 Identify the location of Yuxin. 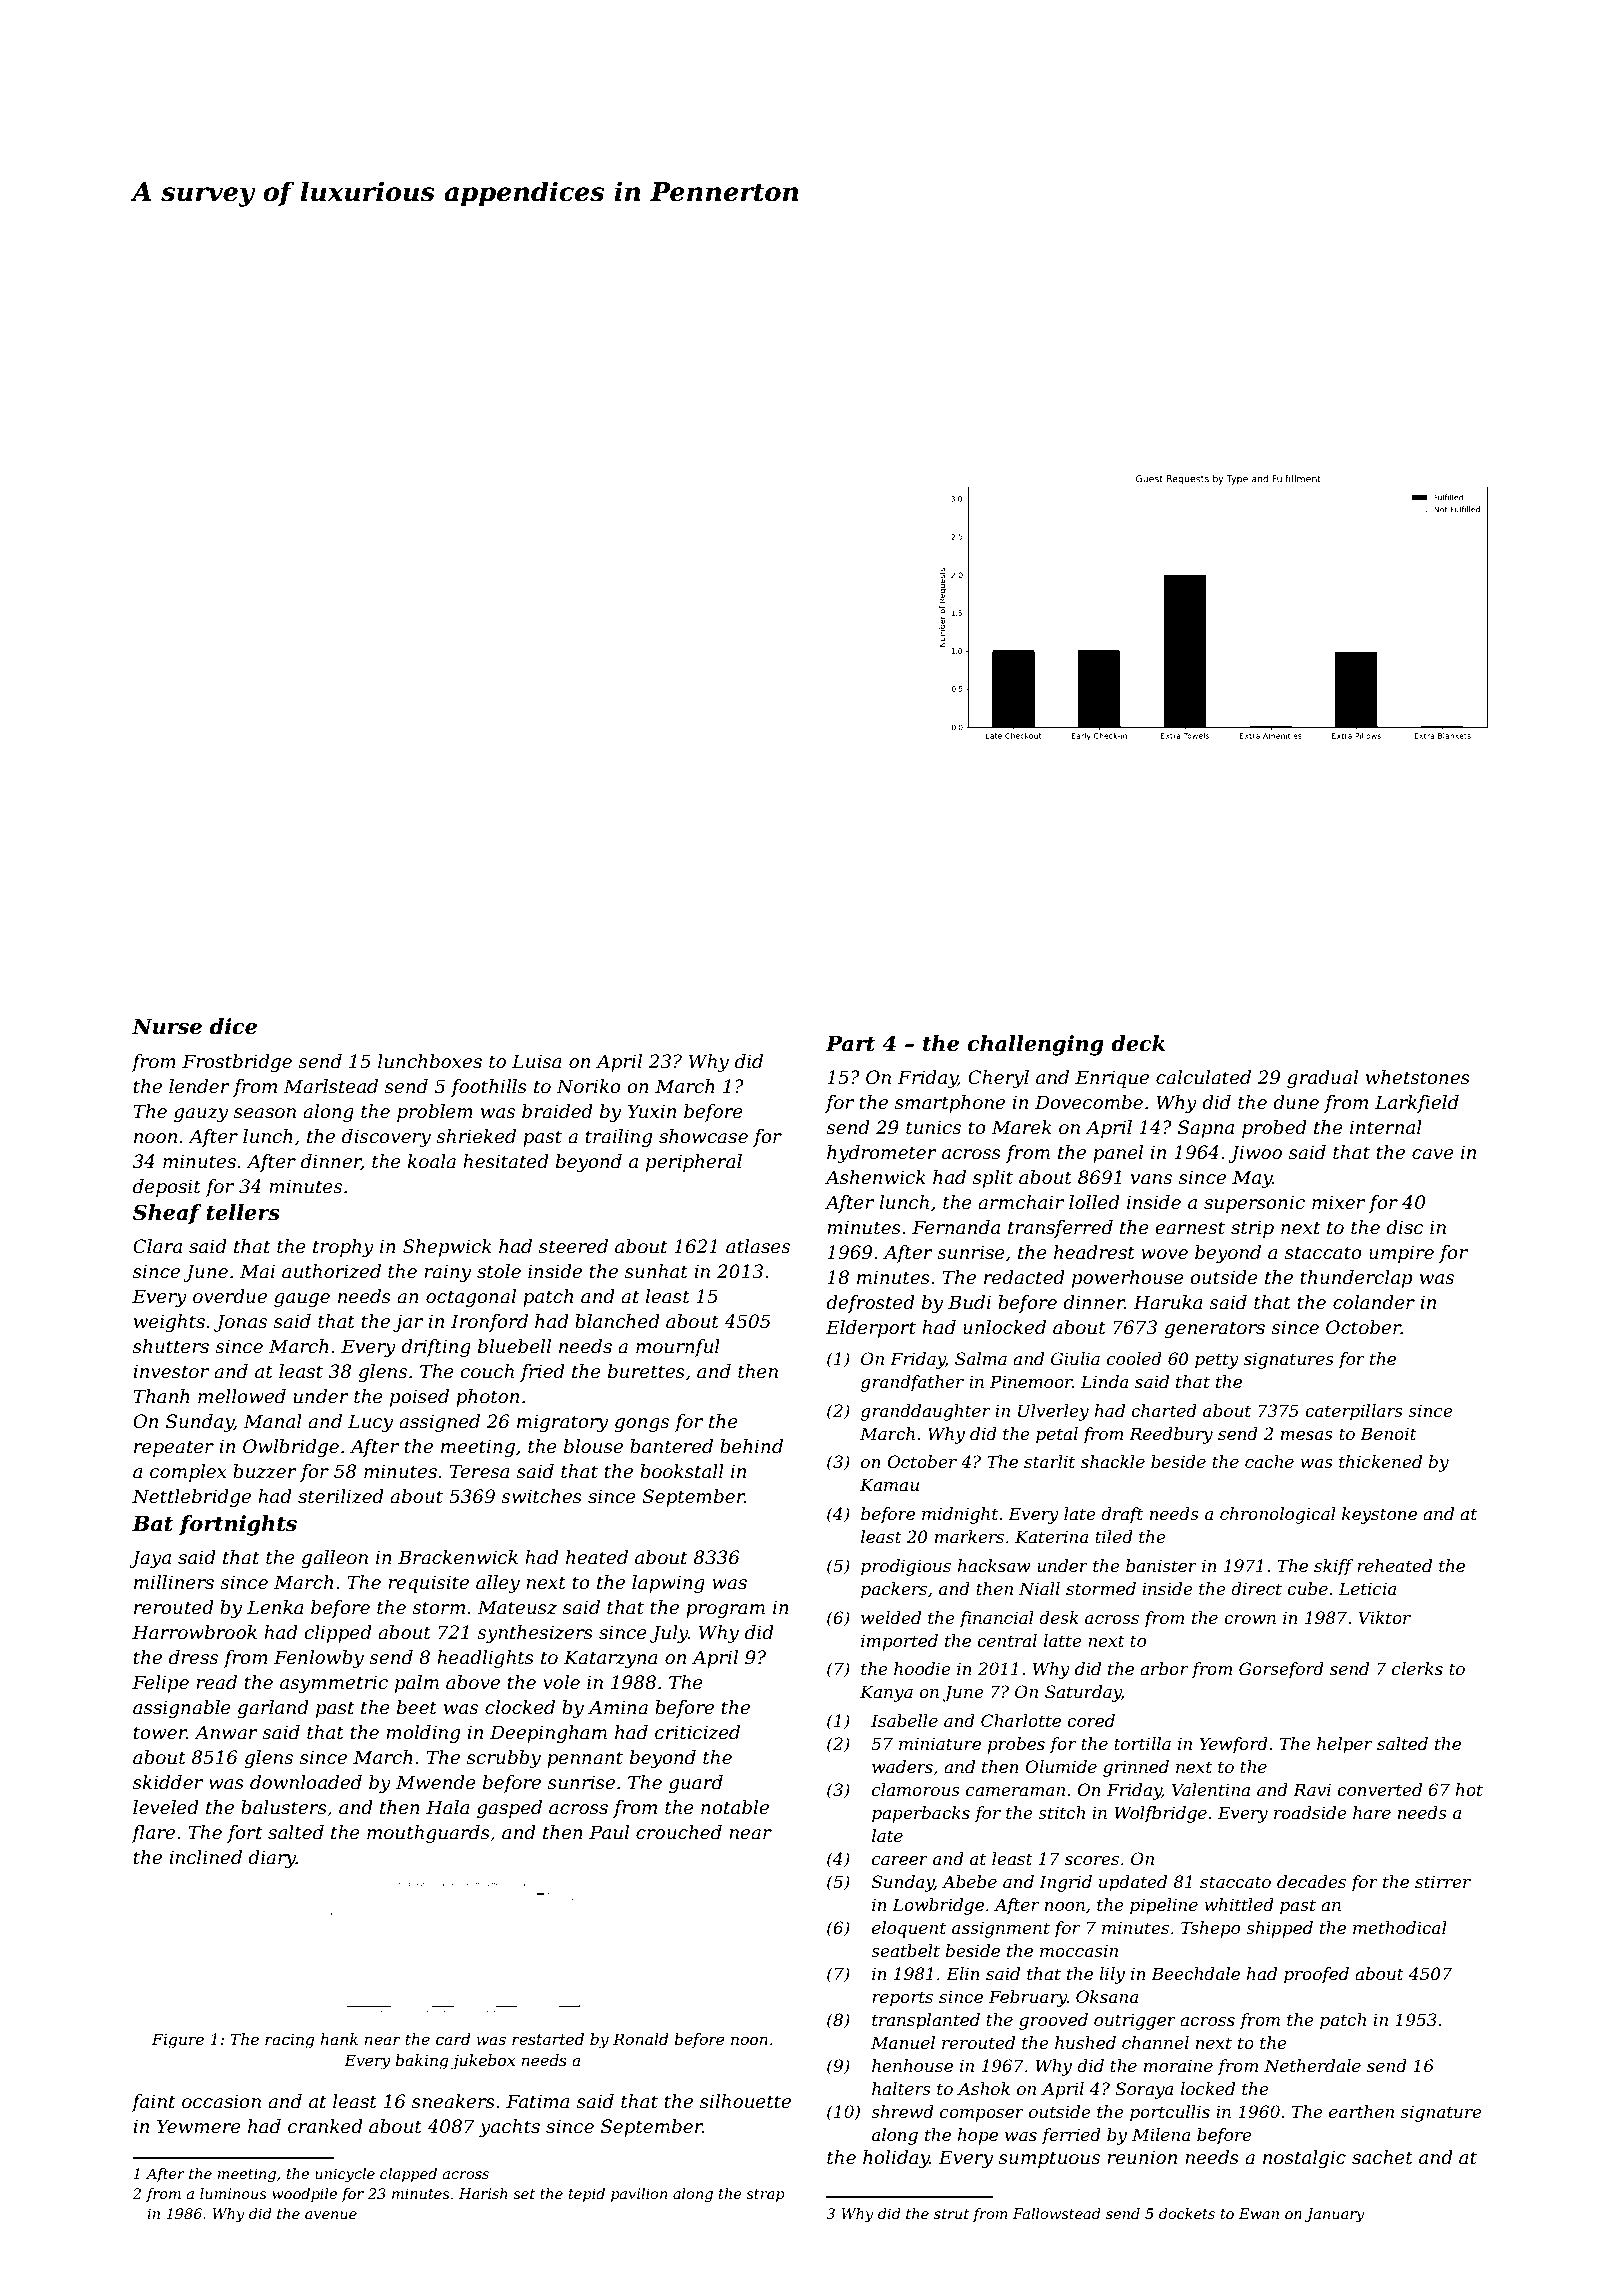
(652, 1111).
